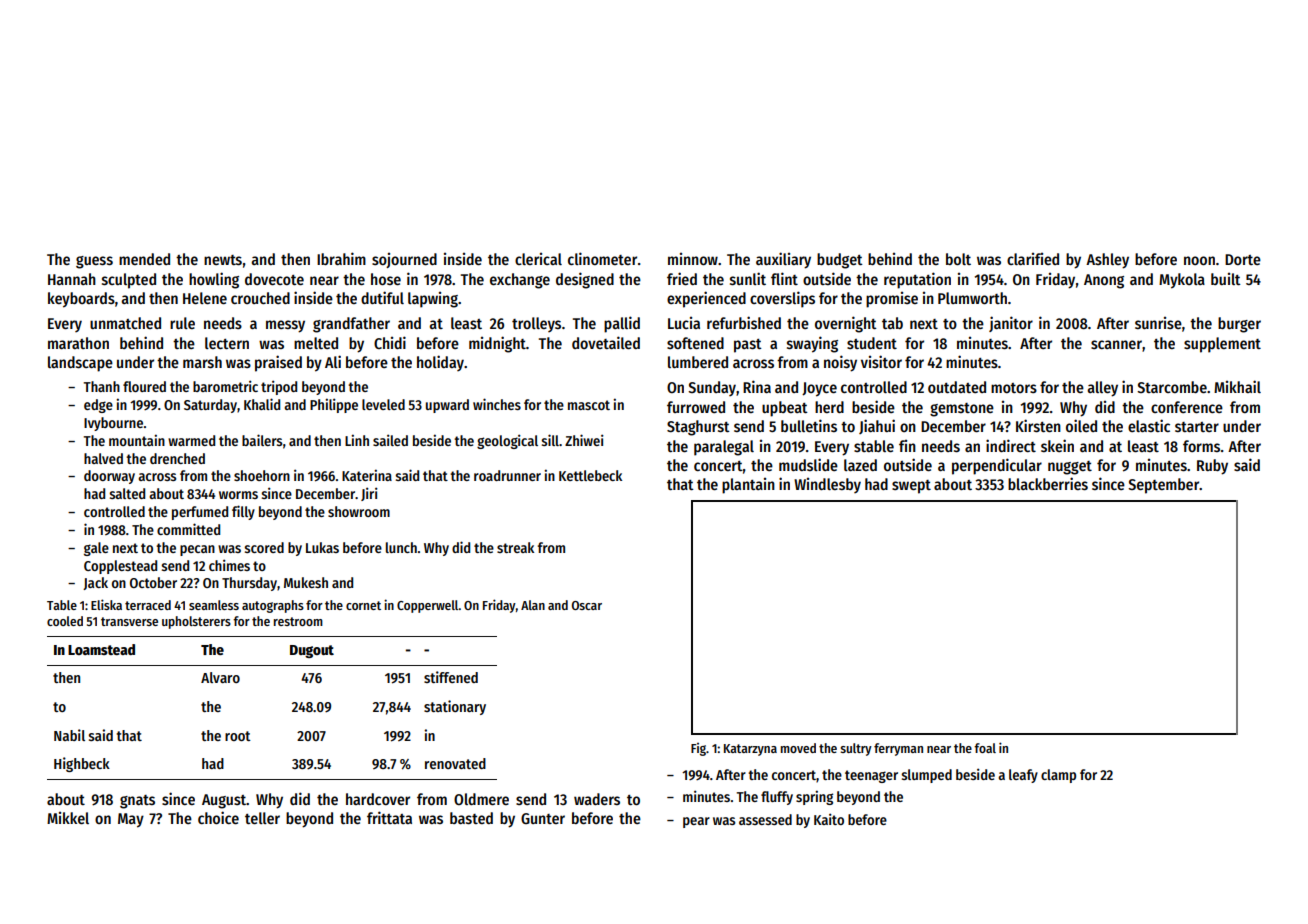  I want to click on mended, so click(144, 259).
